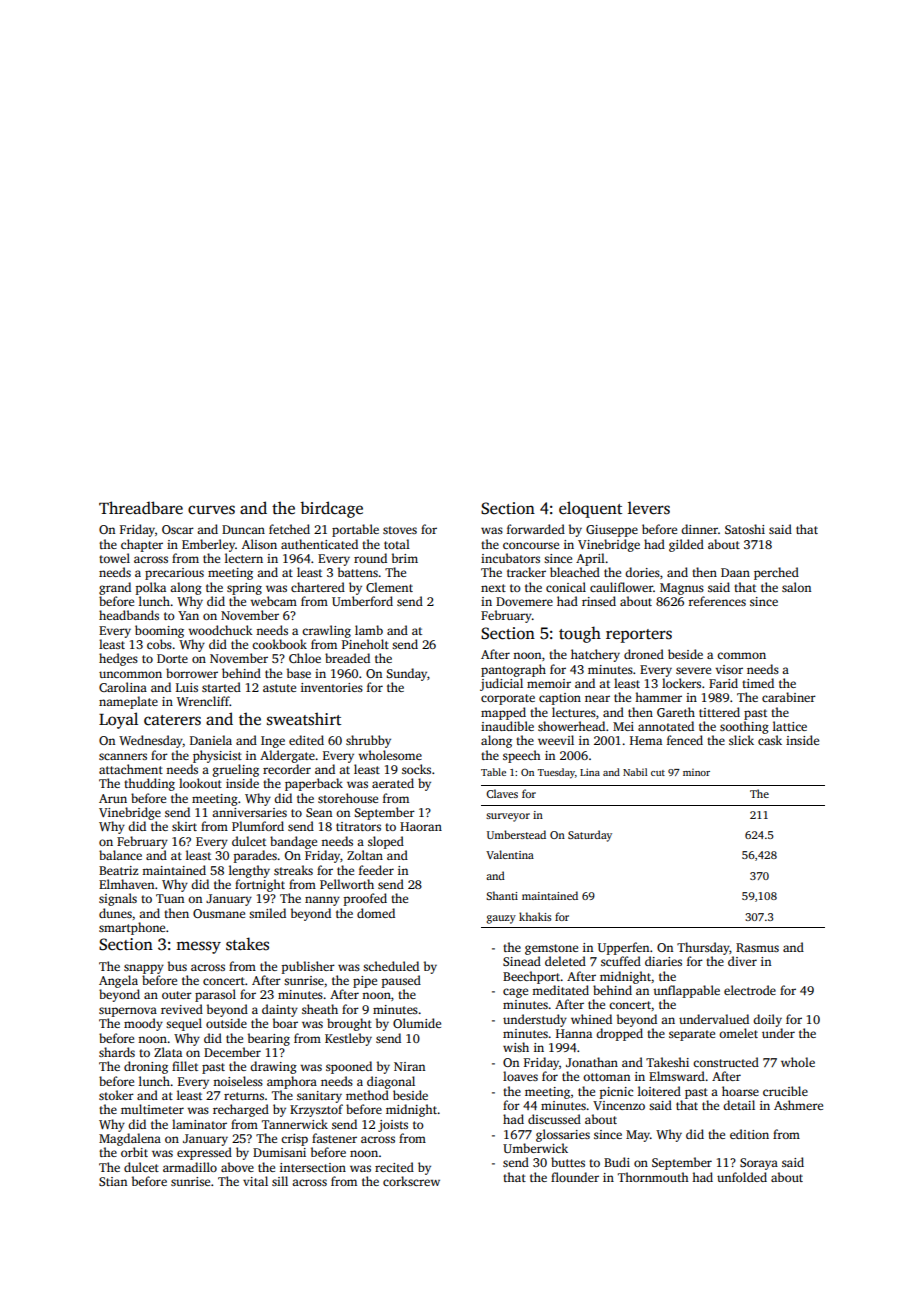 The image size is (924, 1308). Describe the element at coordinates (696, 772) in the screenshot. I see `minor` at that location.
